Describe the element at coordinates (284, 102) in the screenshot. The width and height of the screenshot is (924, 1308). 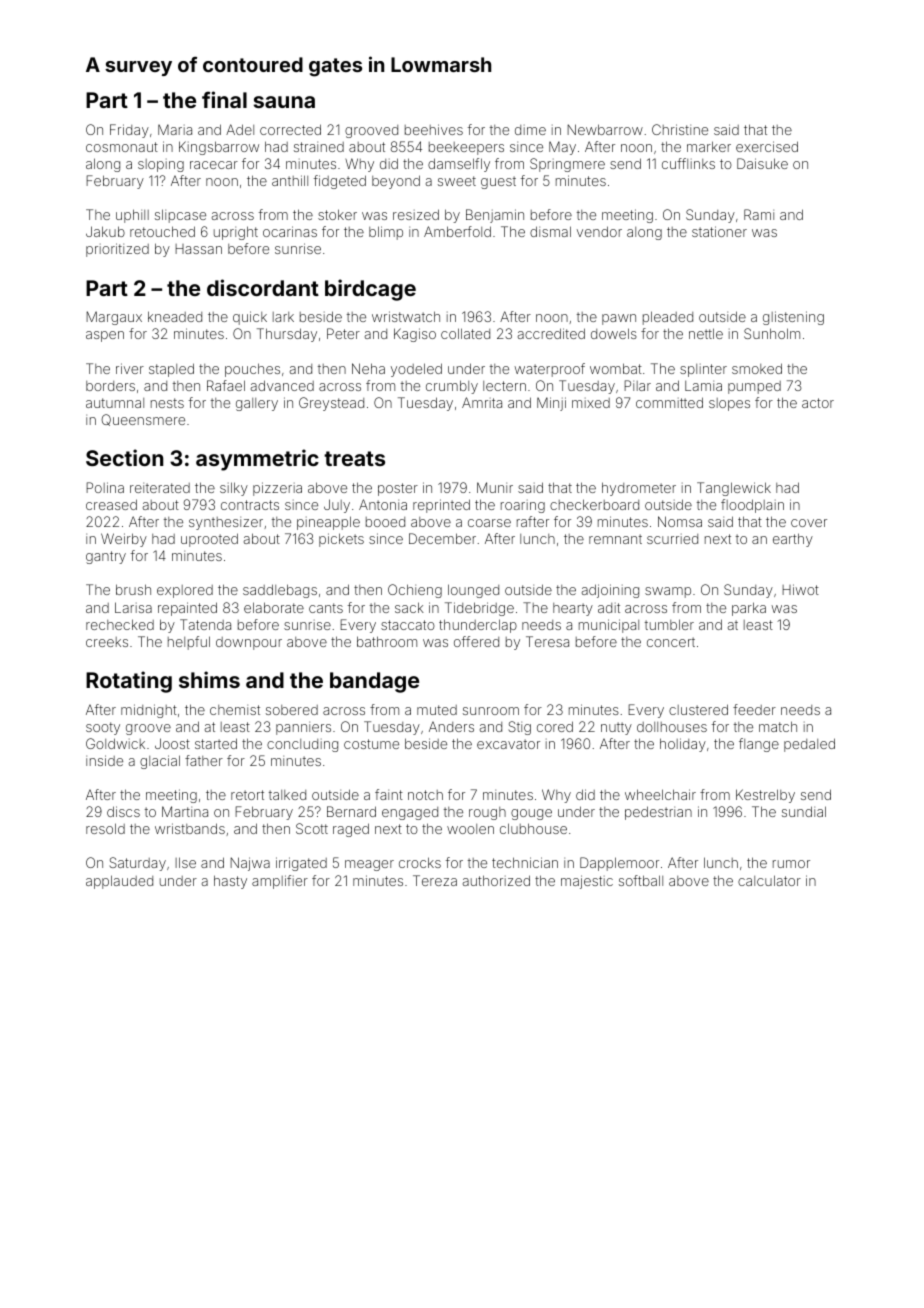
I see `sauna` at that location.
